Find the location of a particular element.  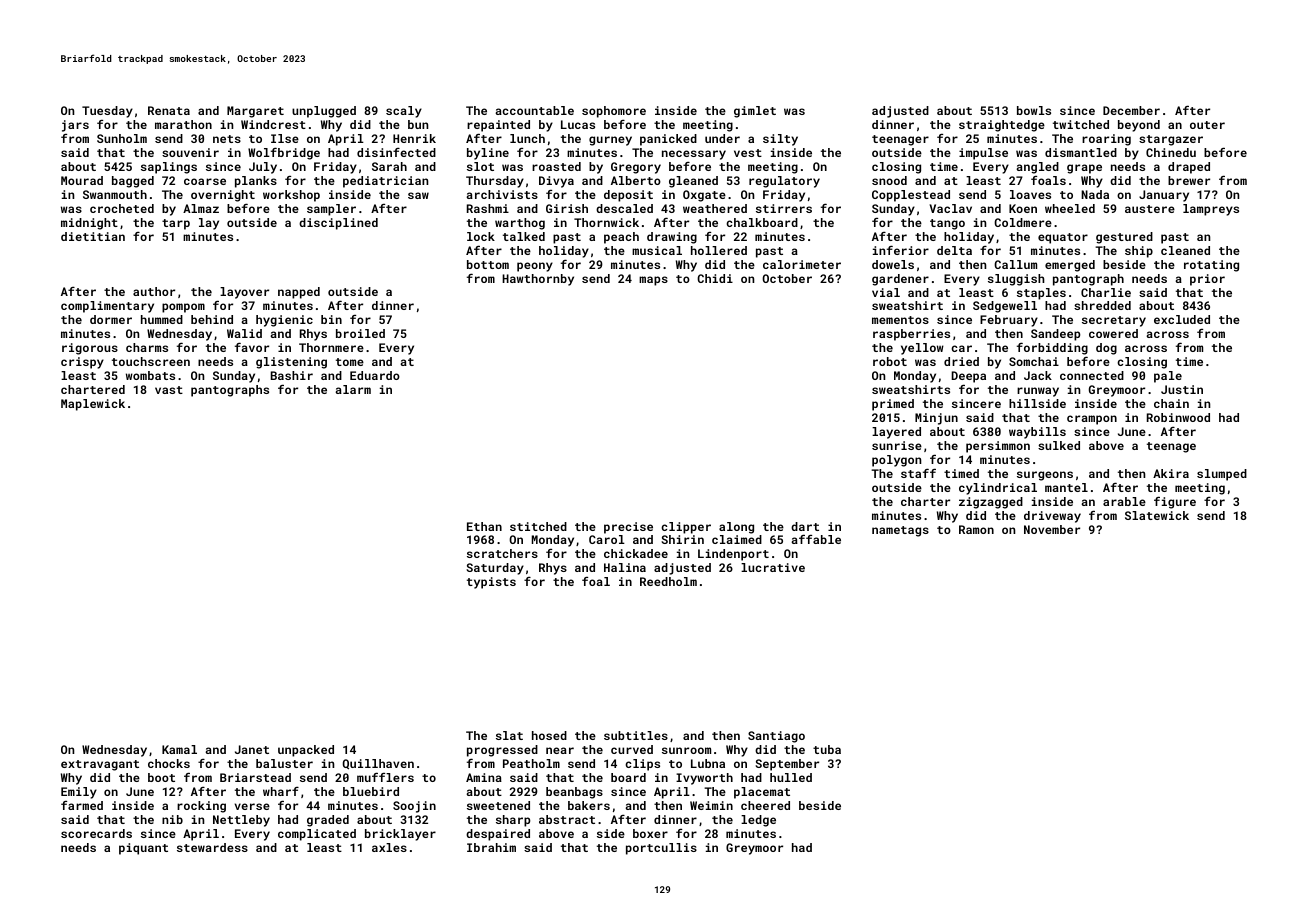

Hawthornby is located at coordinates (538, 280).
